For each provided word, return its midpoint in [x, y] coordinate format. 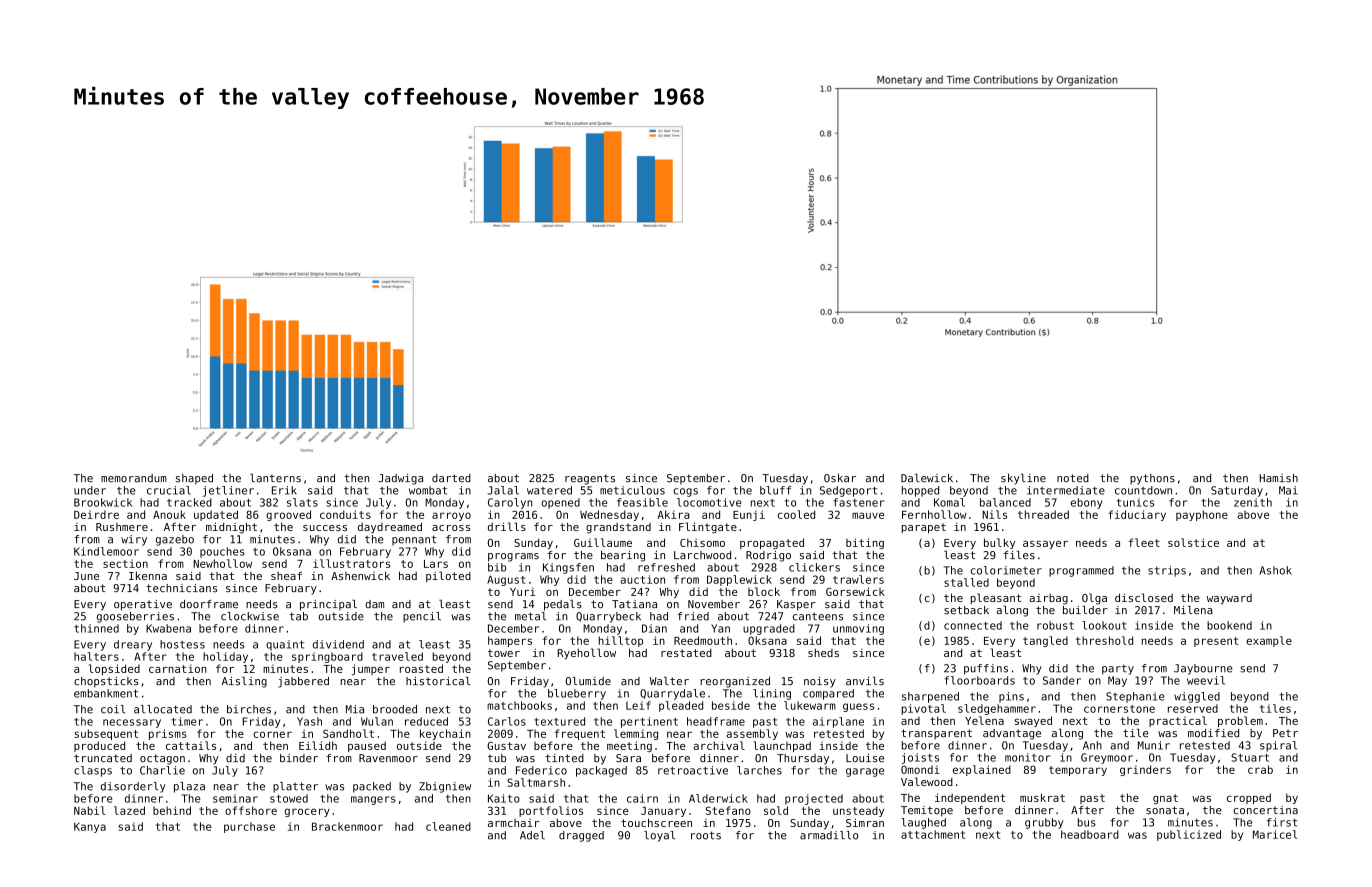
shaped [194, 479]
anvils [865, 681]
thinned [96, 628]
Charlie [162, 770]
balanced [1005, 502]
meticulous [632, 490]
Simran [865, 822]
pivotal [924, 709]
